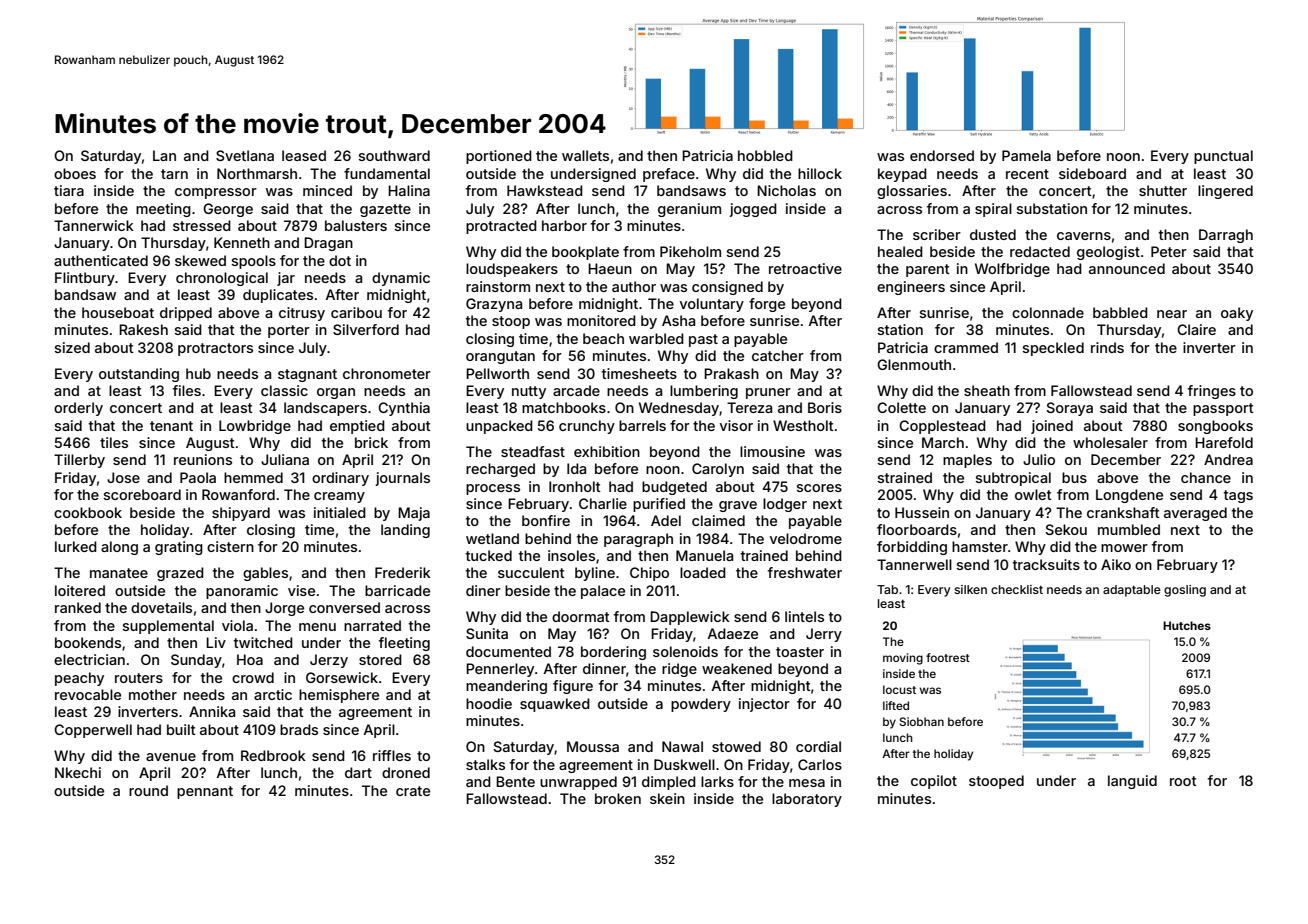 This page has width=1308, height=924. What do you see at coordinates (387, 373) in the page?
I see `chronometer` at bounding box center [387, 373].
